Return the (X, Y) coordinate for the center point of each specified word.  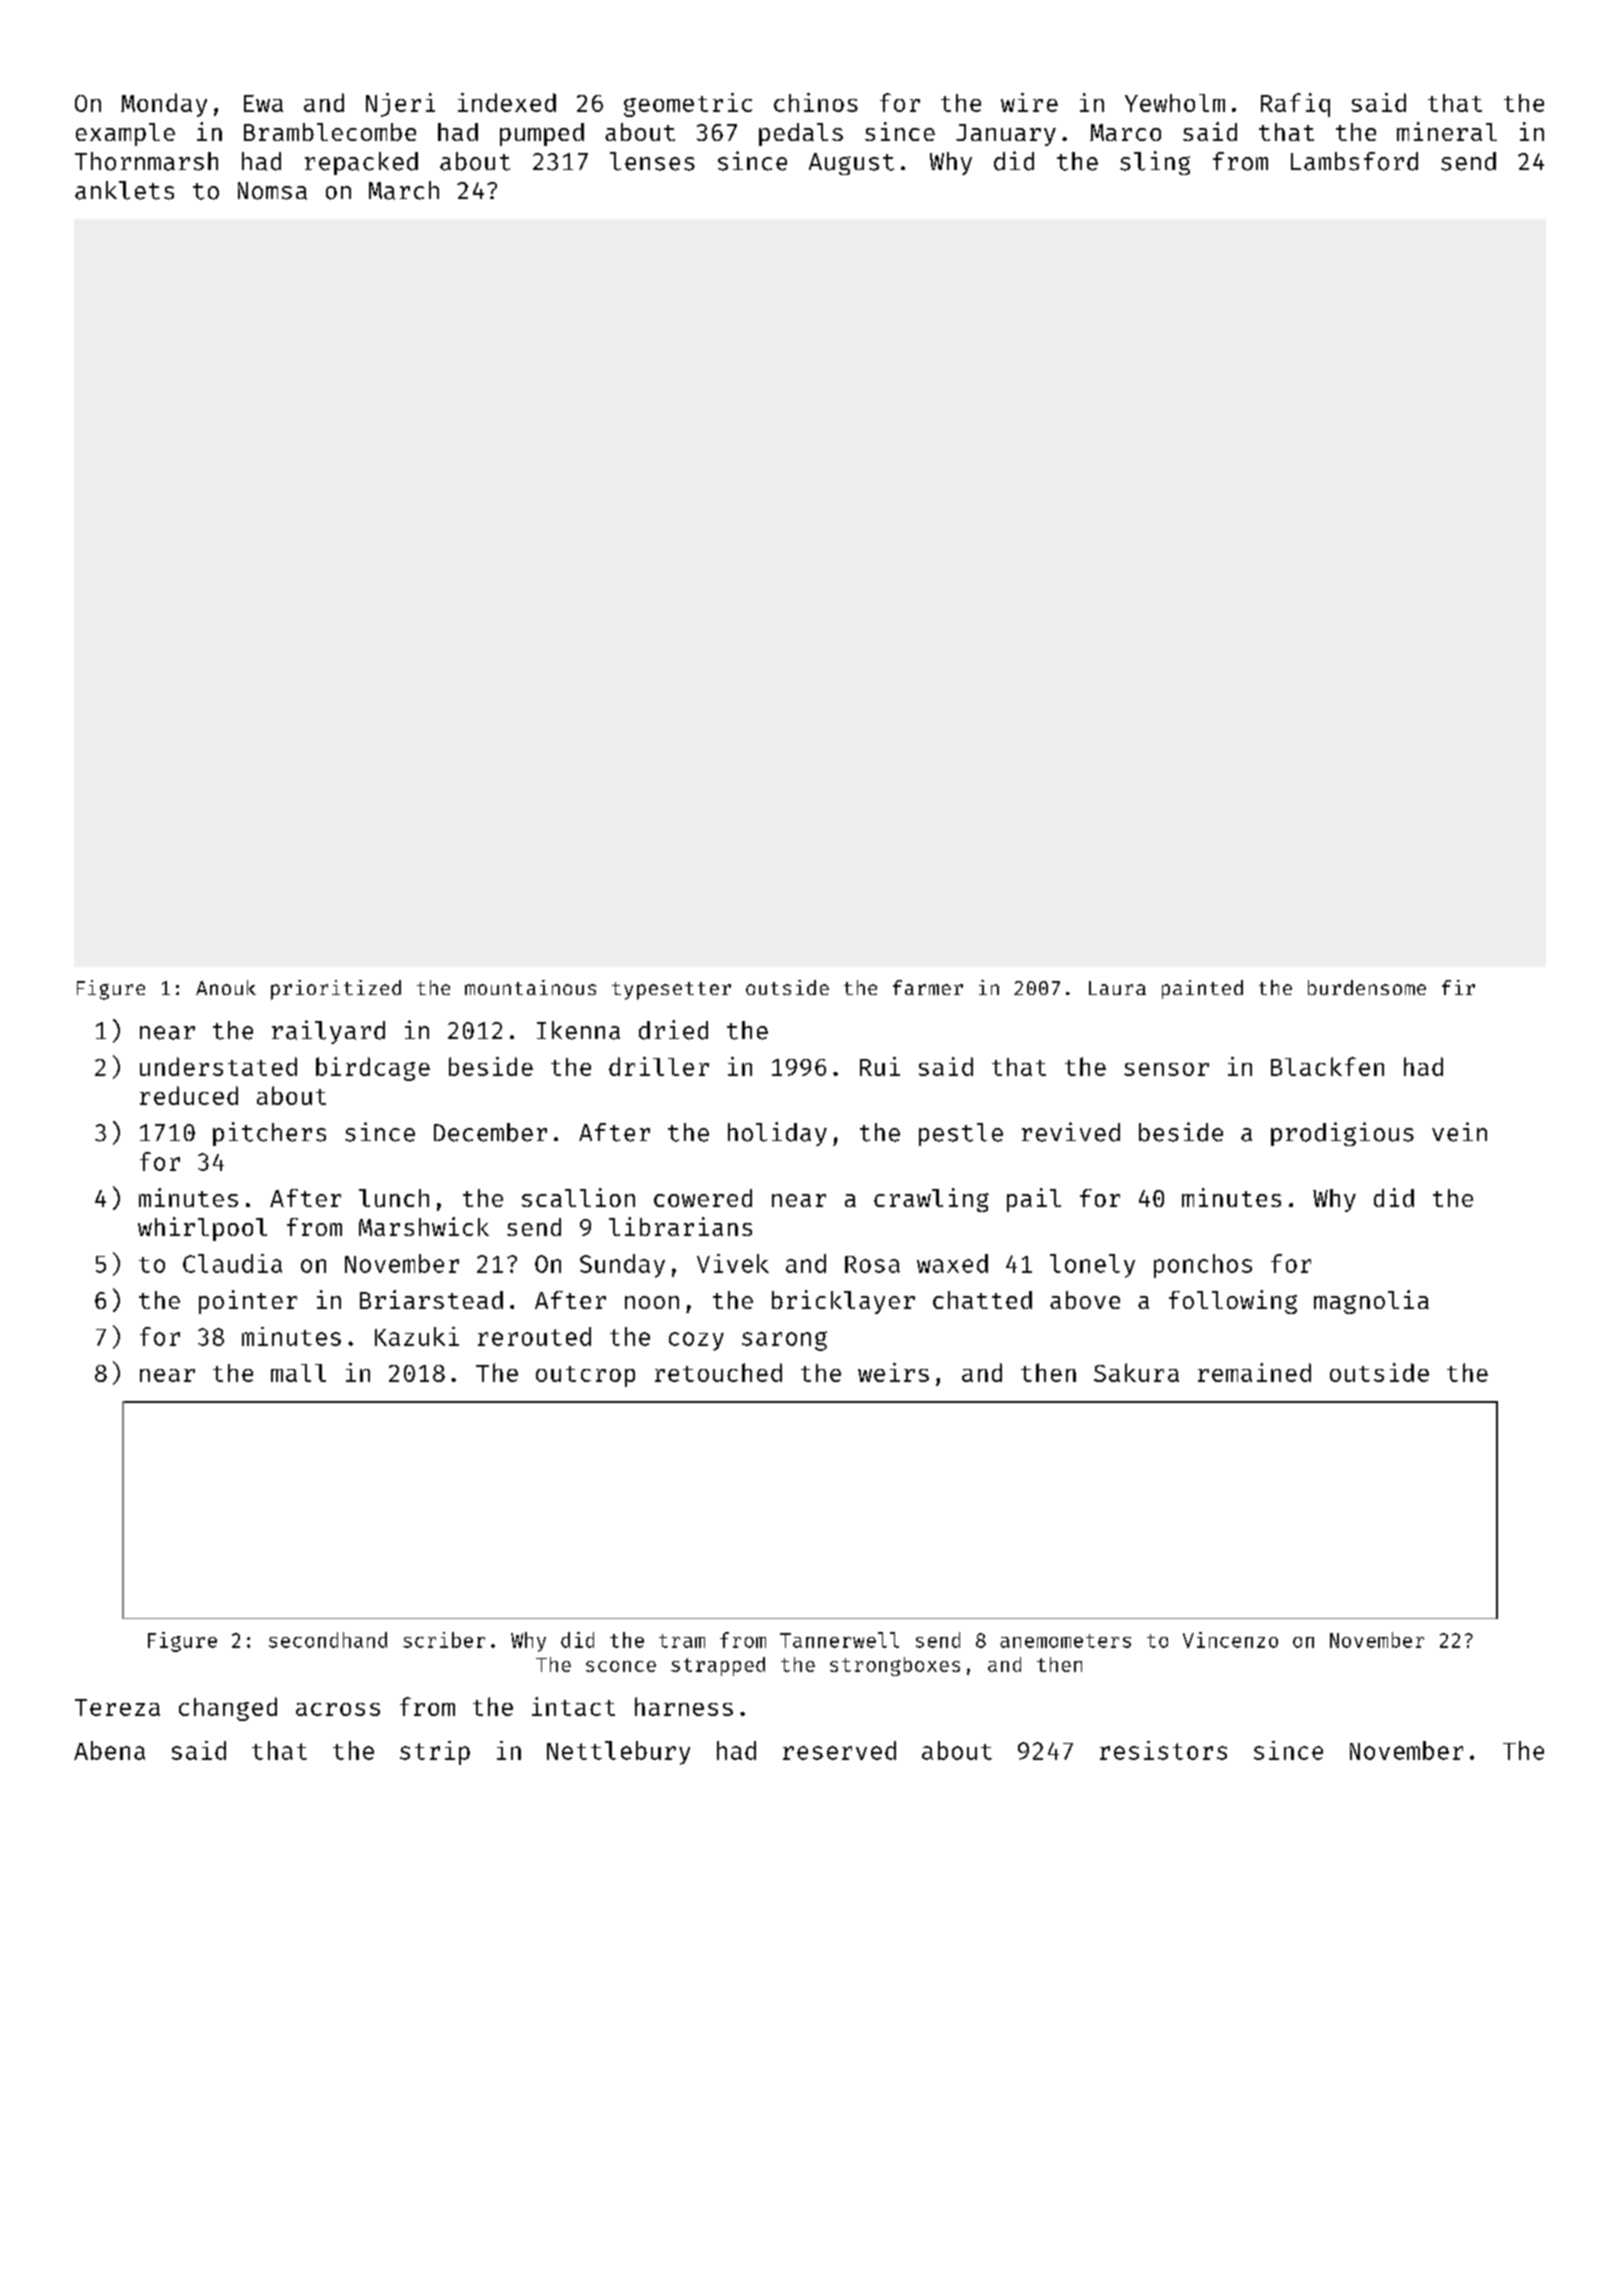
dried (673, 1030)
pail (1034, 1200)
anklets (124, 190)
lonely (1092, 1266)
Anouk (226, 987)
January (1006, 135)
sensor (1166, 1069)
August (851, 164)
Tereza (117, 1707)
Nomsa (272, 191)
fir (1458, 987)
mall (298, 1373)
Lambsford (1354, 161)
